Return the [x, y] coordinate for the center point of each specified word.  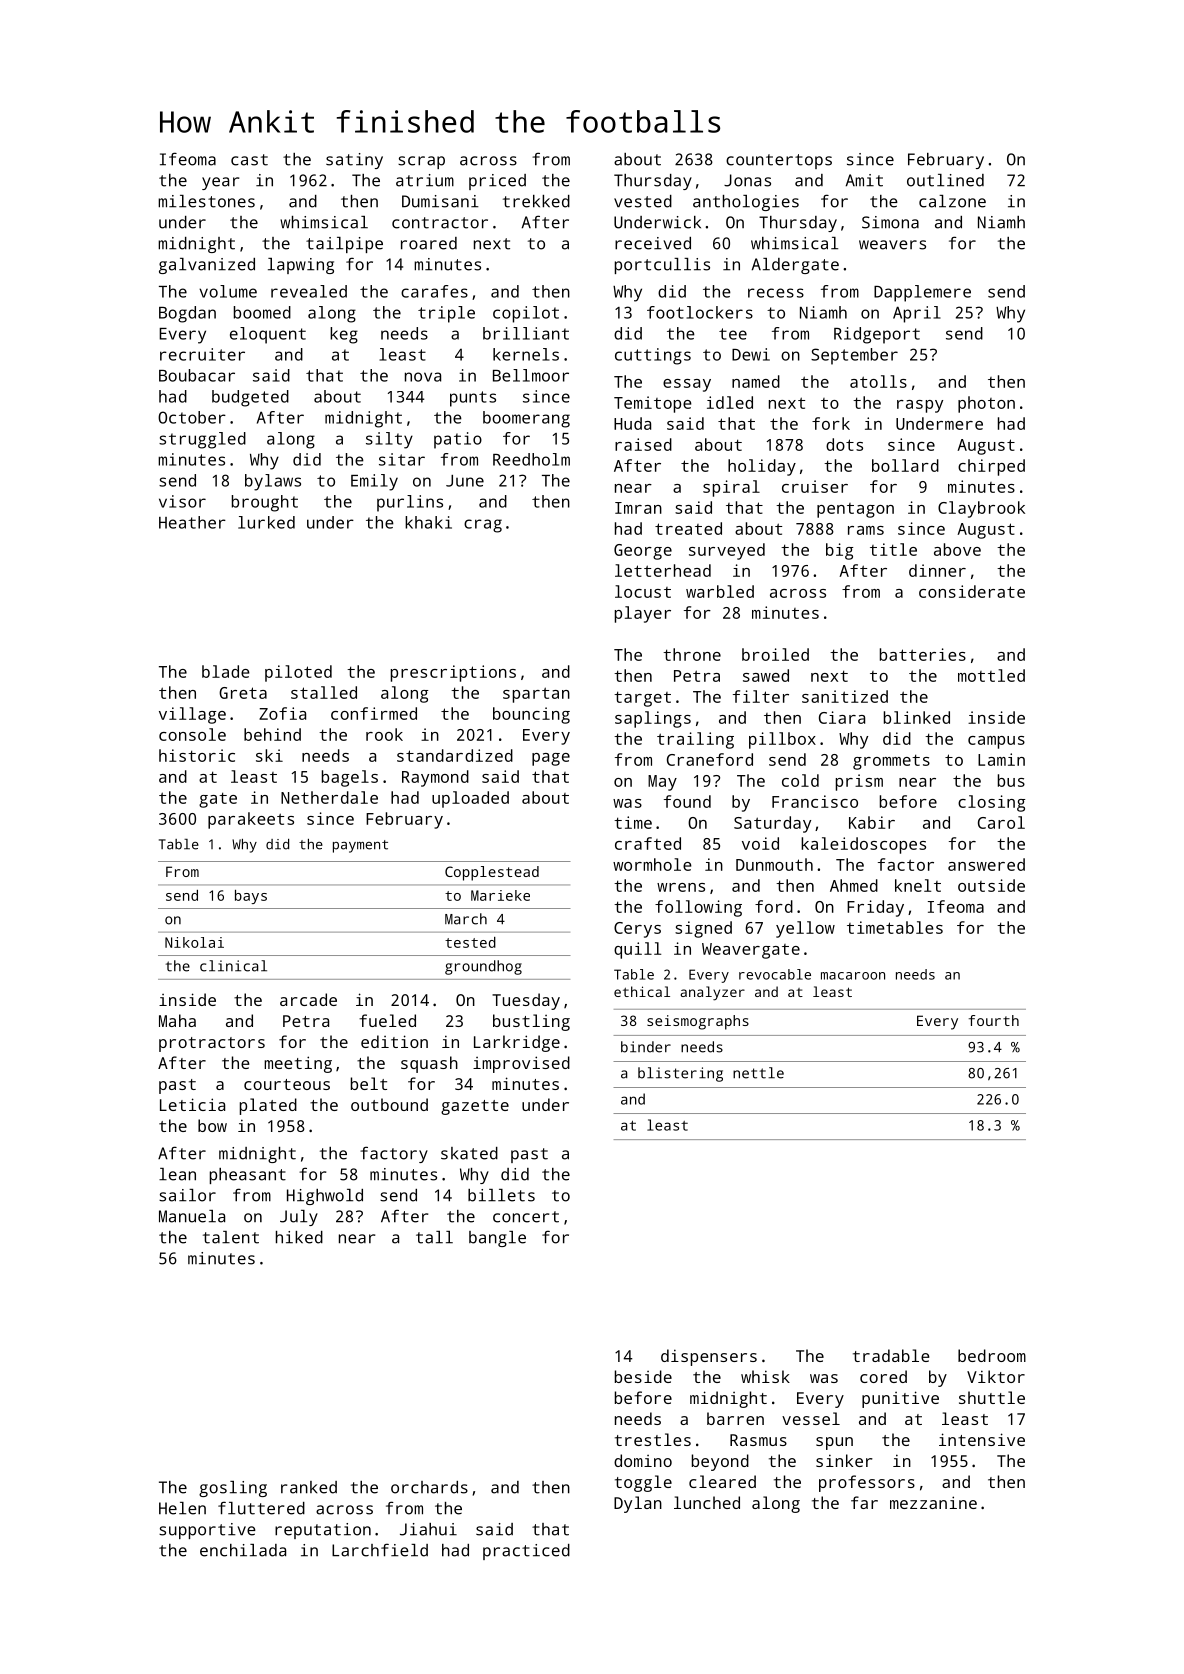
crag [483, 526]
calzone [952, 201]
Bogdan [187, 314]
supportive [207, 1531]
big [839, 551]
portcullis [662, 266]
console [192, 734]
